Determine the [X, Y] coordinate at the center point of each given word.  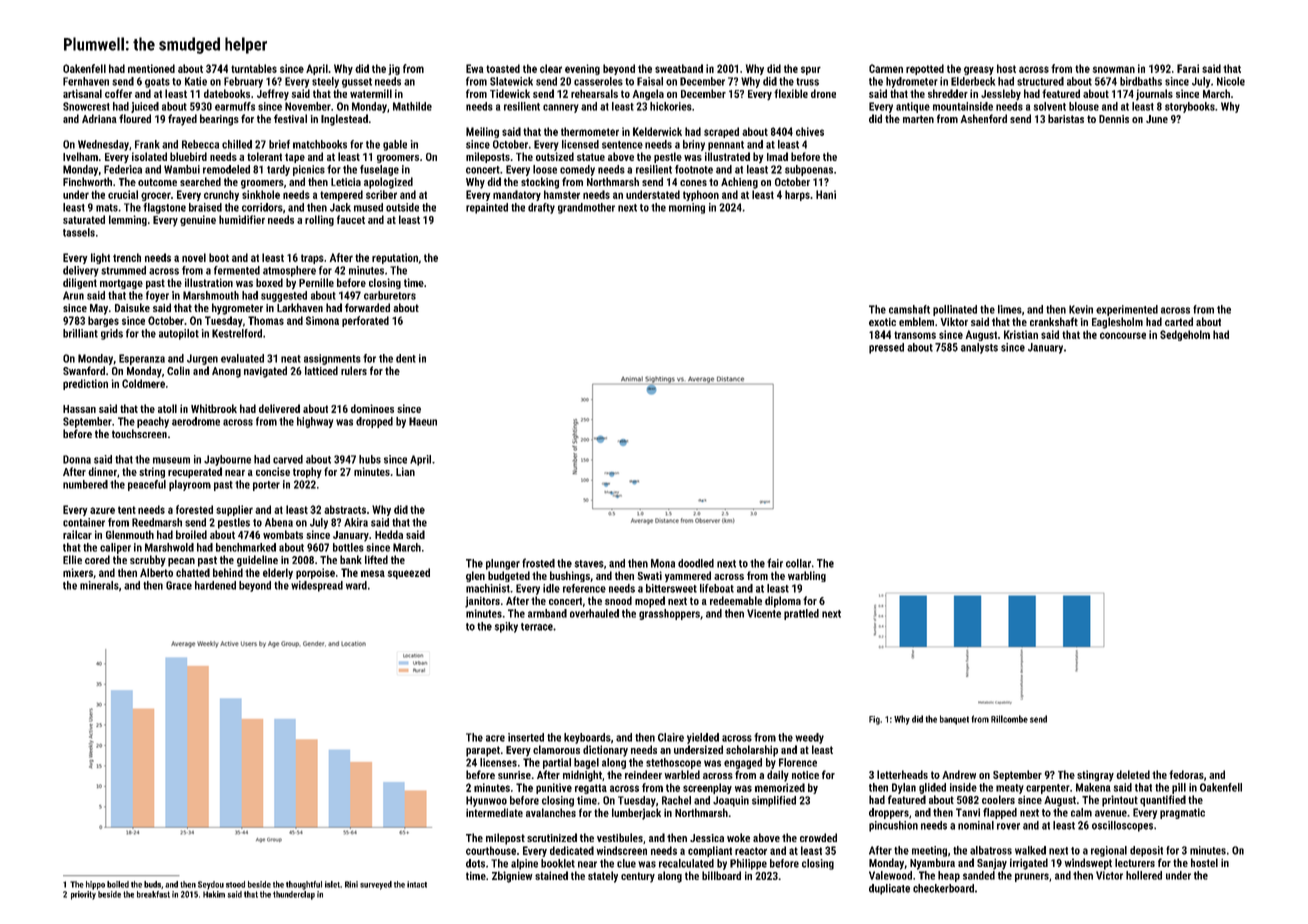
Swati [650, 575]
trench [127, 257]
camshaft [909, 309]
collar [798, 563]
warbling [807, 576]
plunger [503, 564]
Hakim [214, 894]
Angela [648, 94]
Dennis [1114, 119]
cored [97, 559]
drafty [541, 208]
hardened [215, 585]
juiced [145, 107]
